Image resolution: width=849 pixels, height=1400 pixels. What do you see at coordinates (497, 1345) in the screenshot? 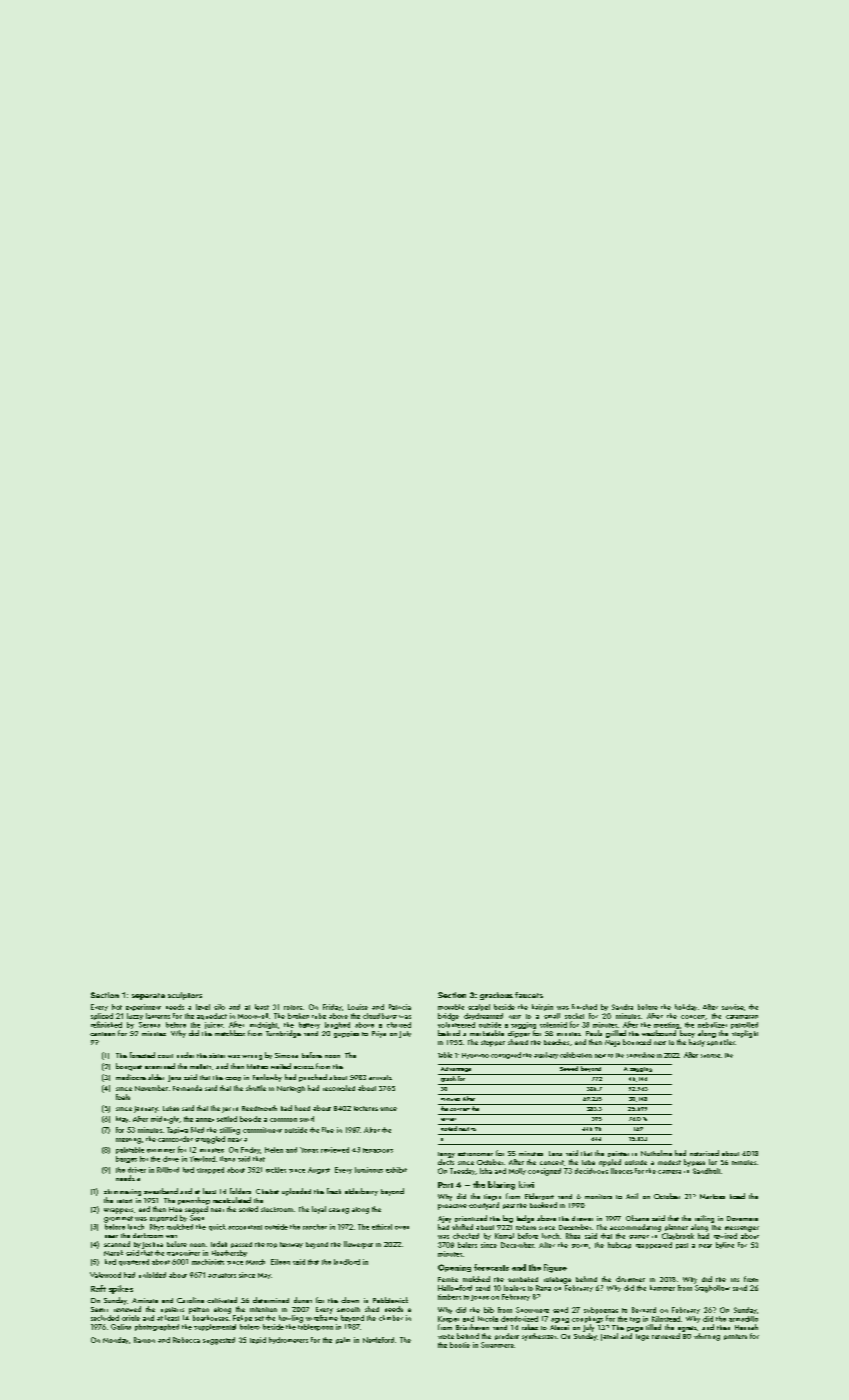
I see `Swanmere` at bounding box center [497, 1345].
